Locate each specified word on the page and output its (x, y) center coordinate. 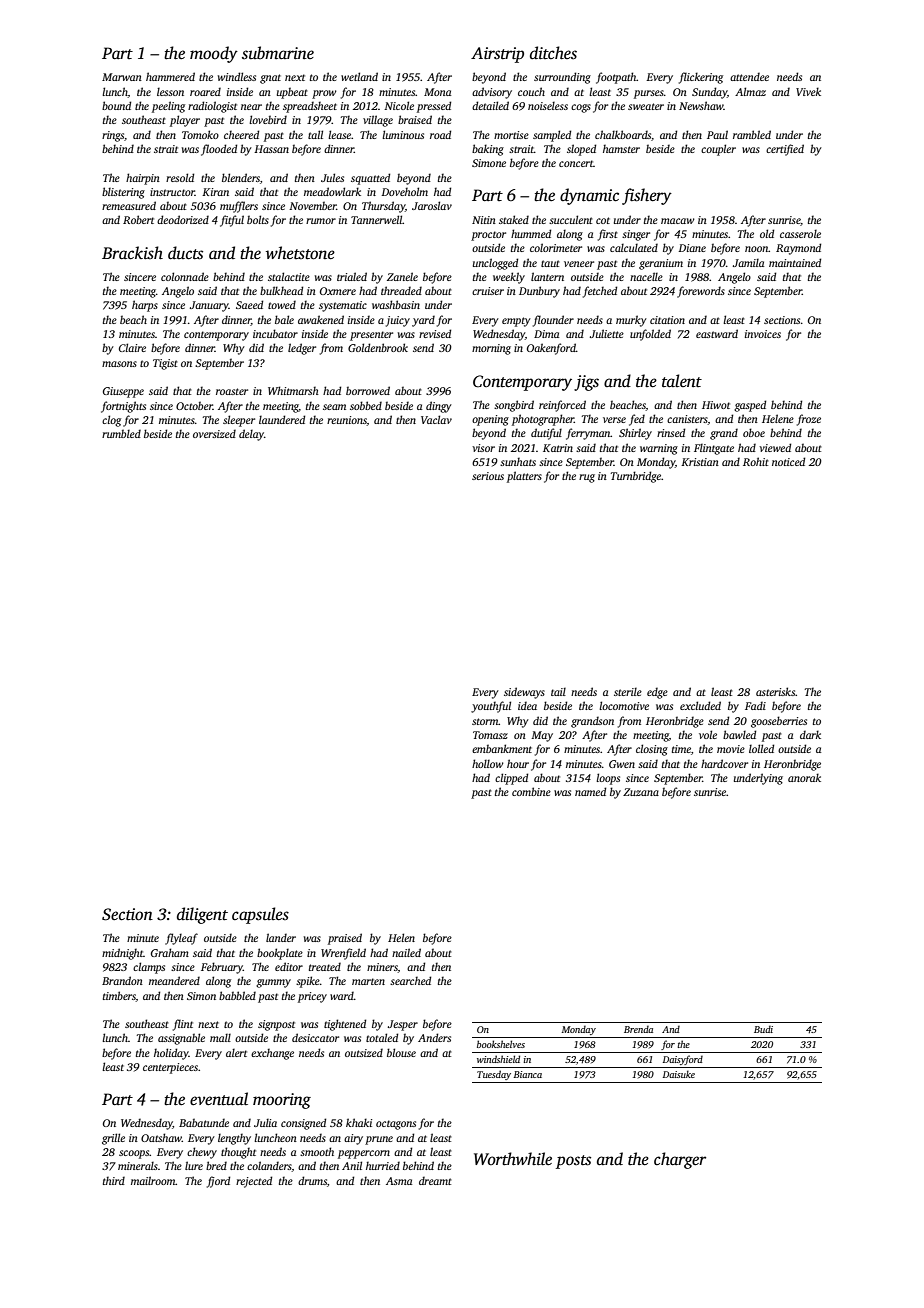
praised (345, 939)
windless (237, 76)
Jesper (403, 1025)
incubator (275, 333)
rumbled (121, 433)
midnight (123, 954)
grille (113, 1139)
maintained (795, 262)
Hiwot (716, 405)
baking (488, 150)
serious (488, 476)
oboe (754, 432)
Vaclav (436, 419)
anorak (804, 777)
